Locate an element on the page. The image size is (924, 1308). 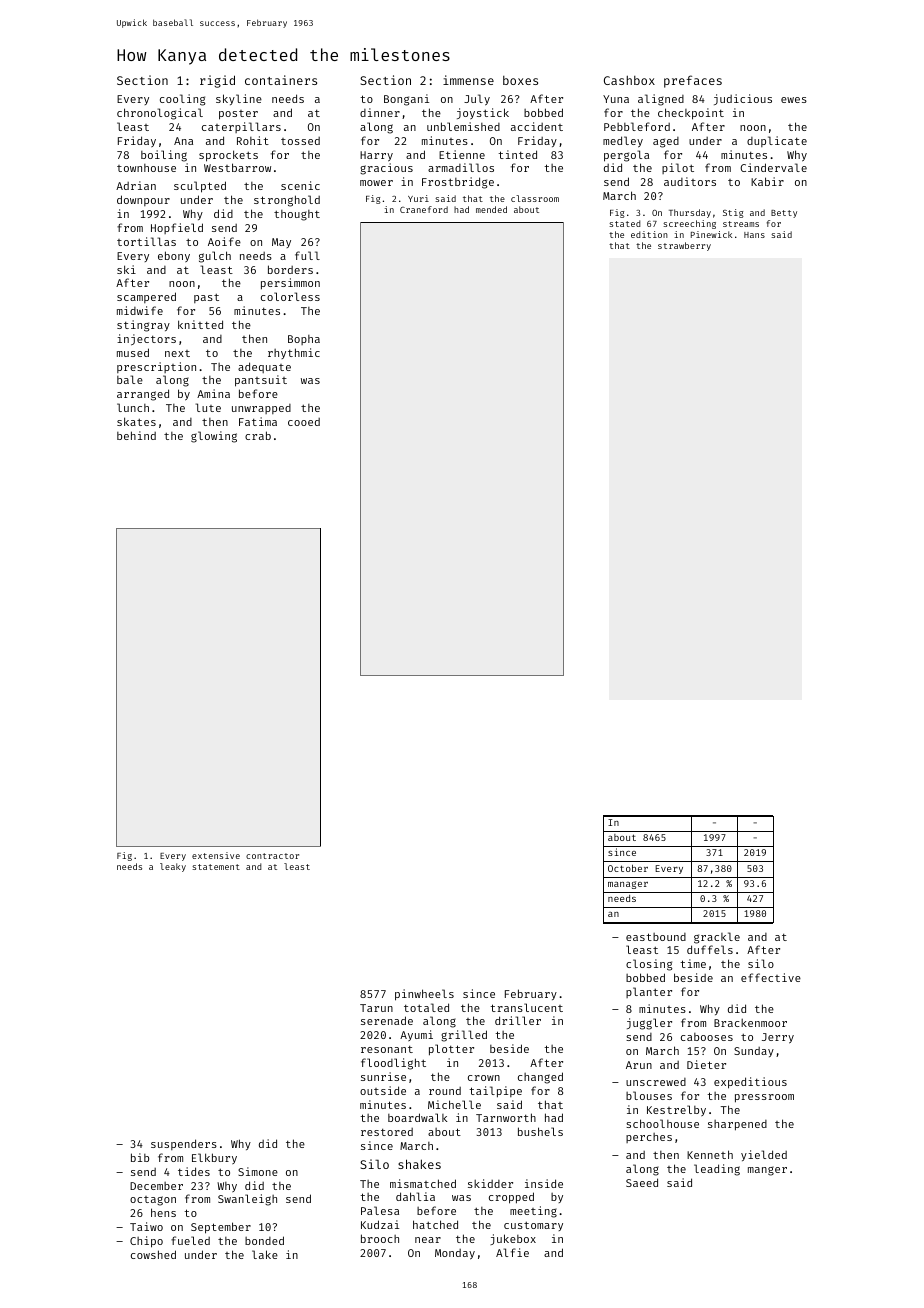
containers is located at coordinates (281, 80).
